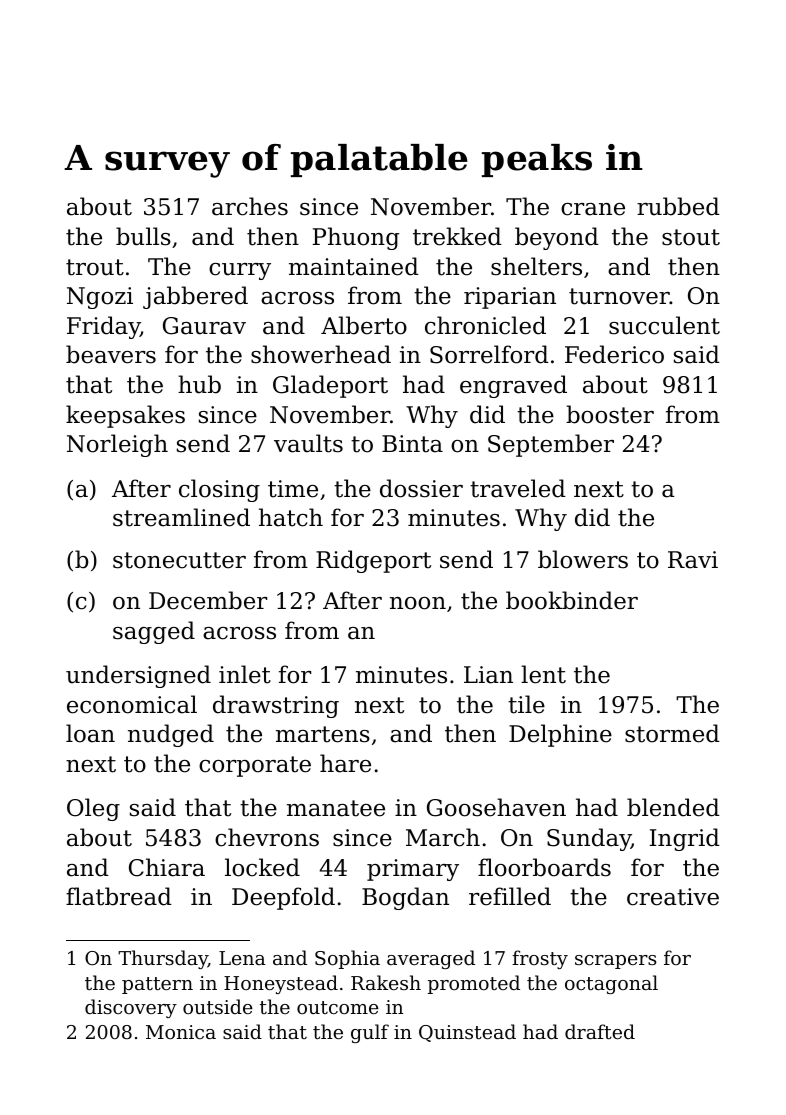 The height and width of the document is (1115, 786). I want to click on closing, so click(219, 490).
